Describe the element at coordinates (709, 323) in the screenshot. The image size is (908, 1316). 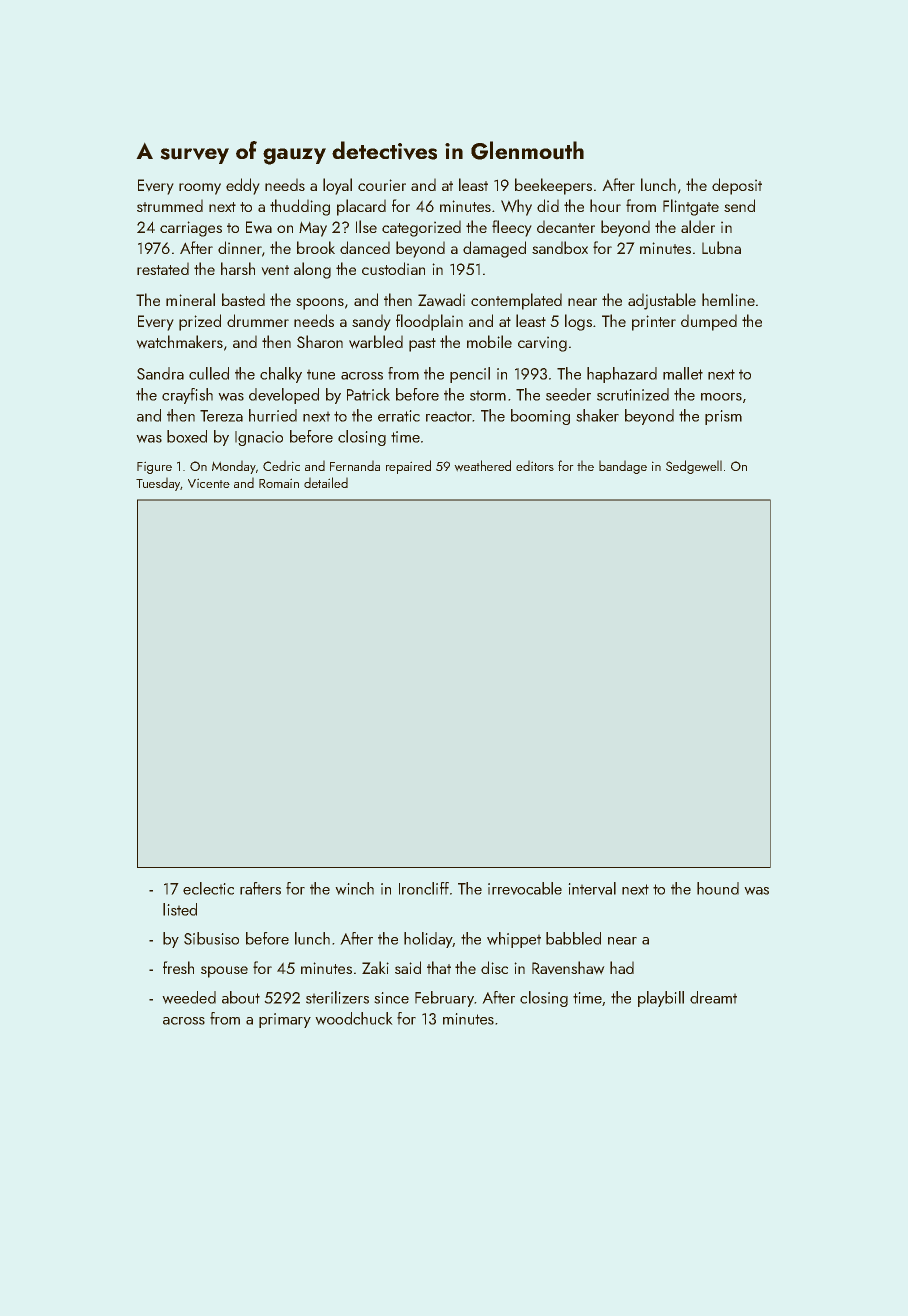
I see `dumped` at that location.
